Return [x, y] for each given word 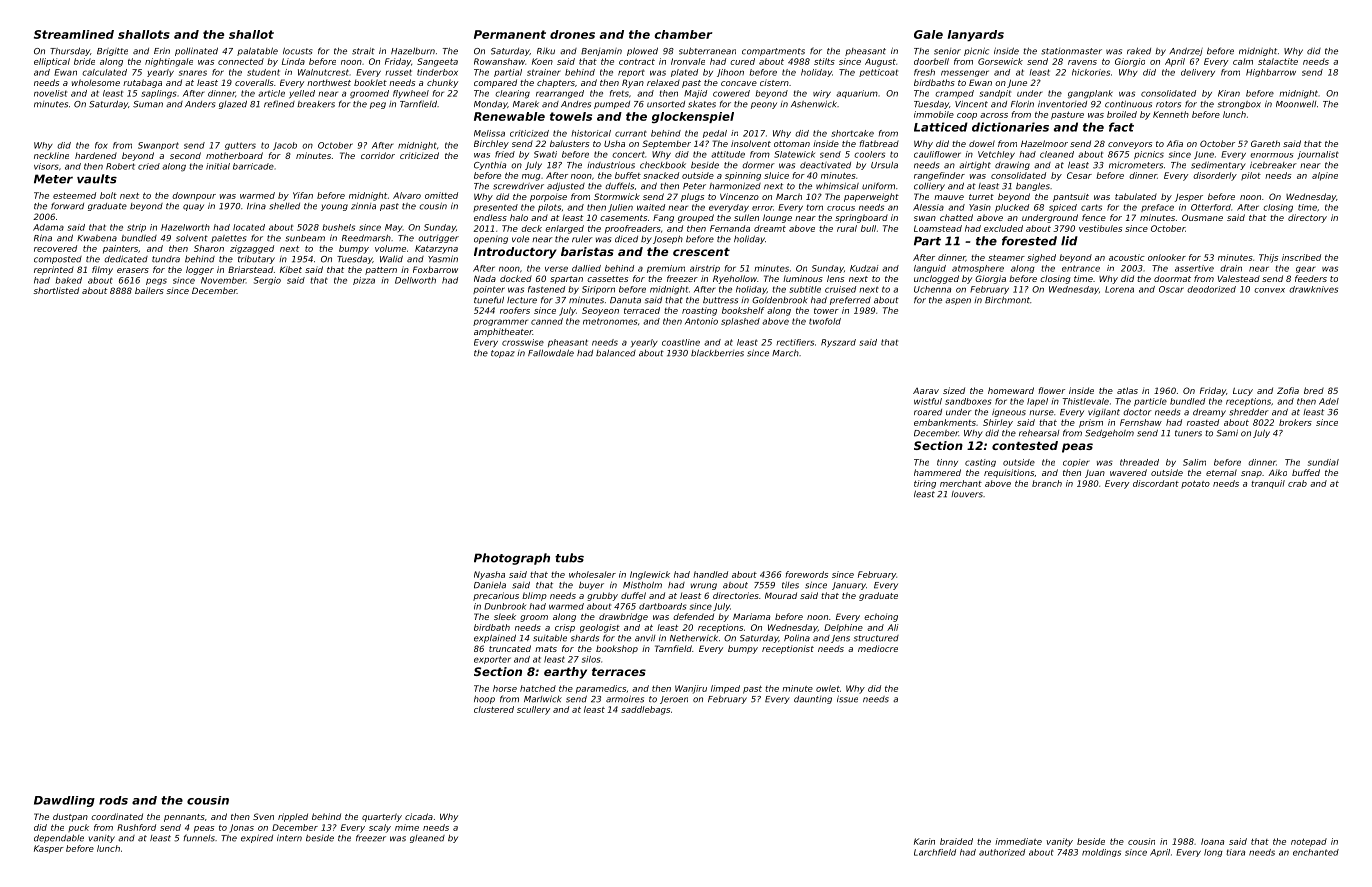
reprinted [54, 270]
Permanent [510, 34]
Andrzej [1186, 51]
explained [495, 638]
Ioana [1212, 841]
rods [113, 800]
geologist [600, 628]
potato [1195, 484]
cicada [419, 816]
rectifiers [795, 342]
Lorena [1119, 289]
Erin [162, 51]
